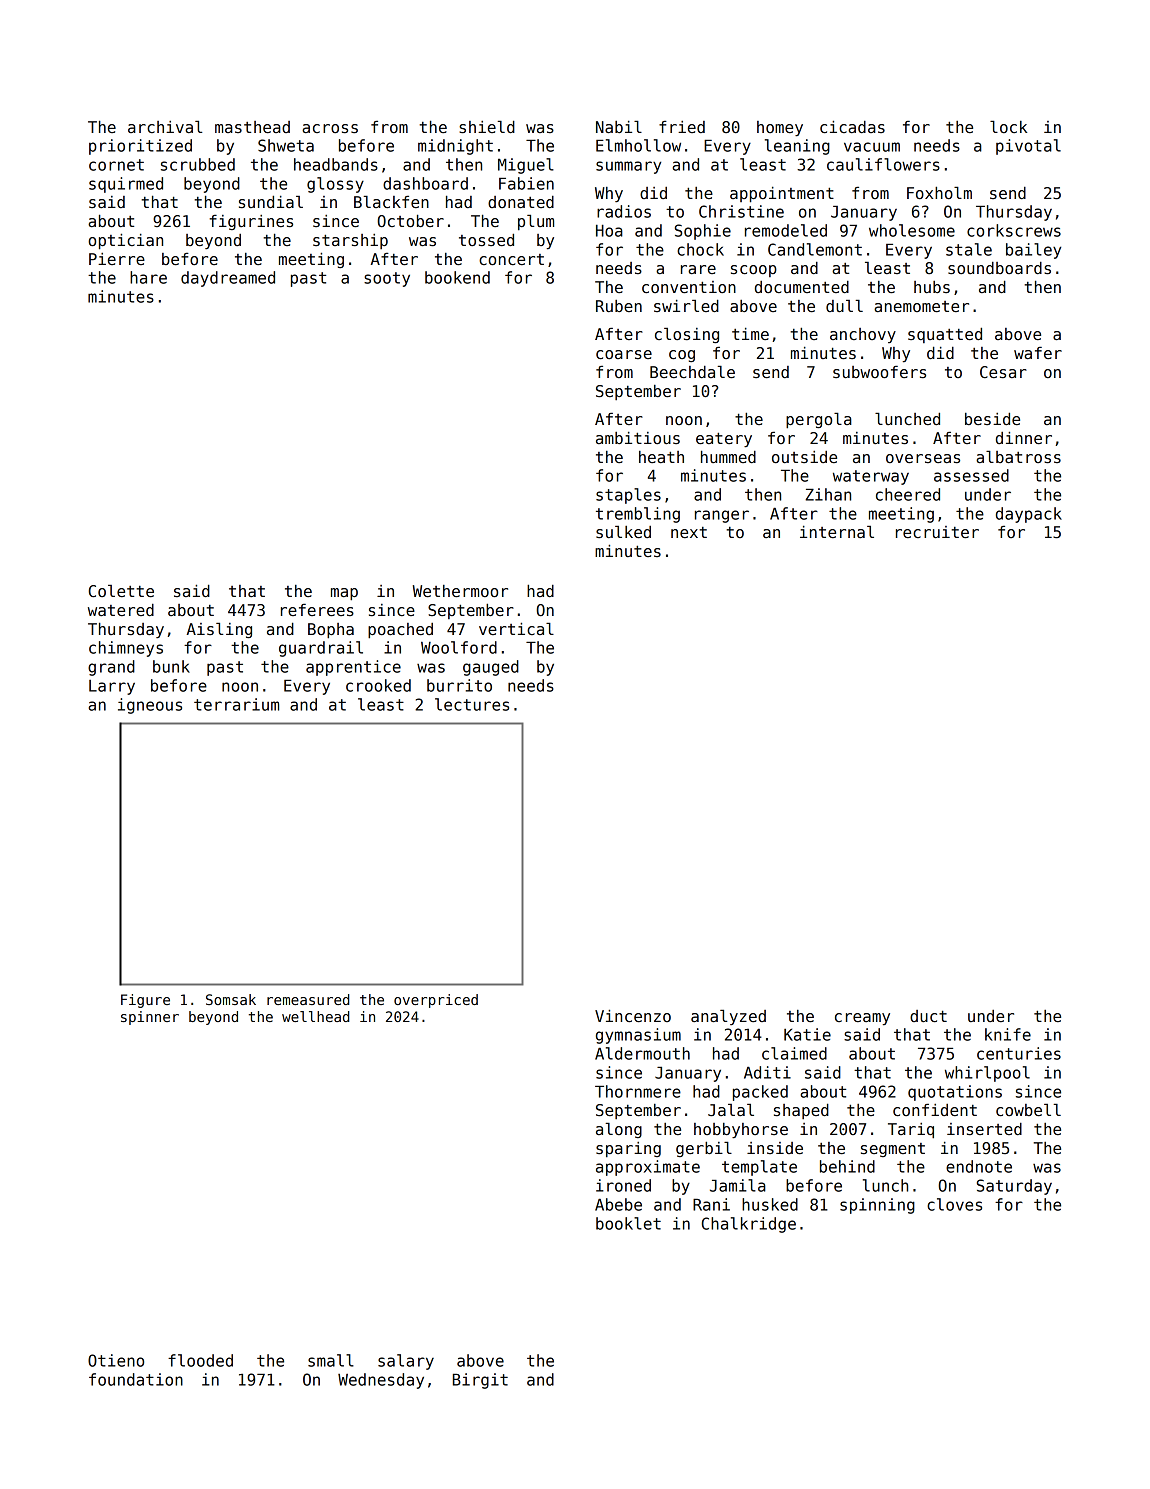 This screenshot has width=1150, height=1489. I want to click on Colette, so click(121, 591).
